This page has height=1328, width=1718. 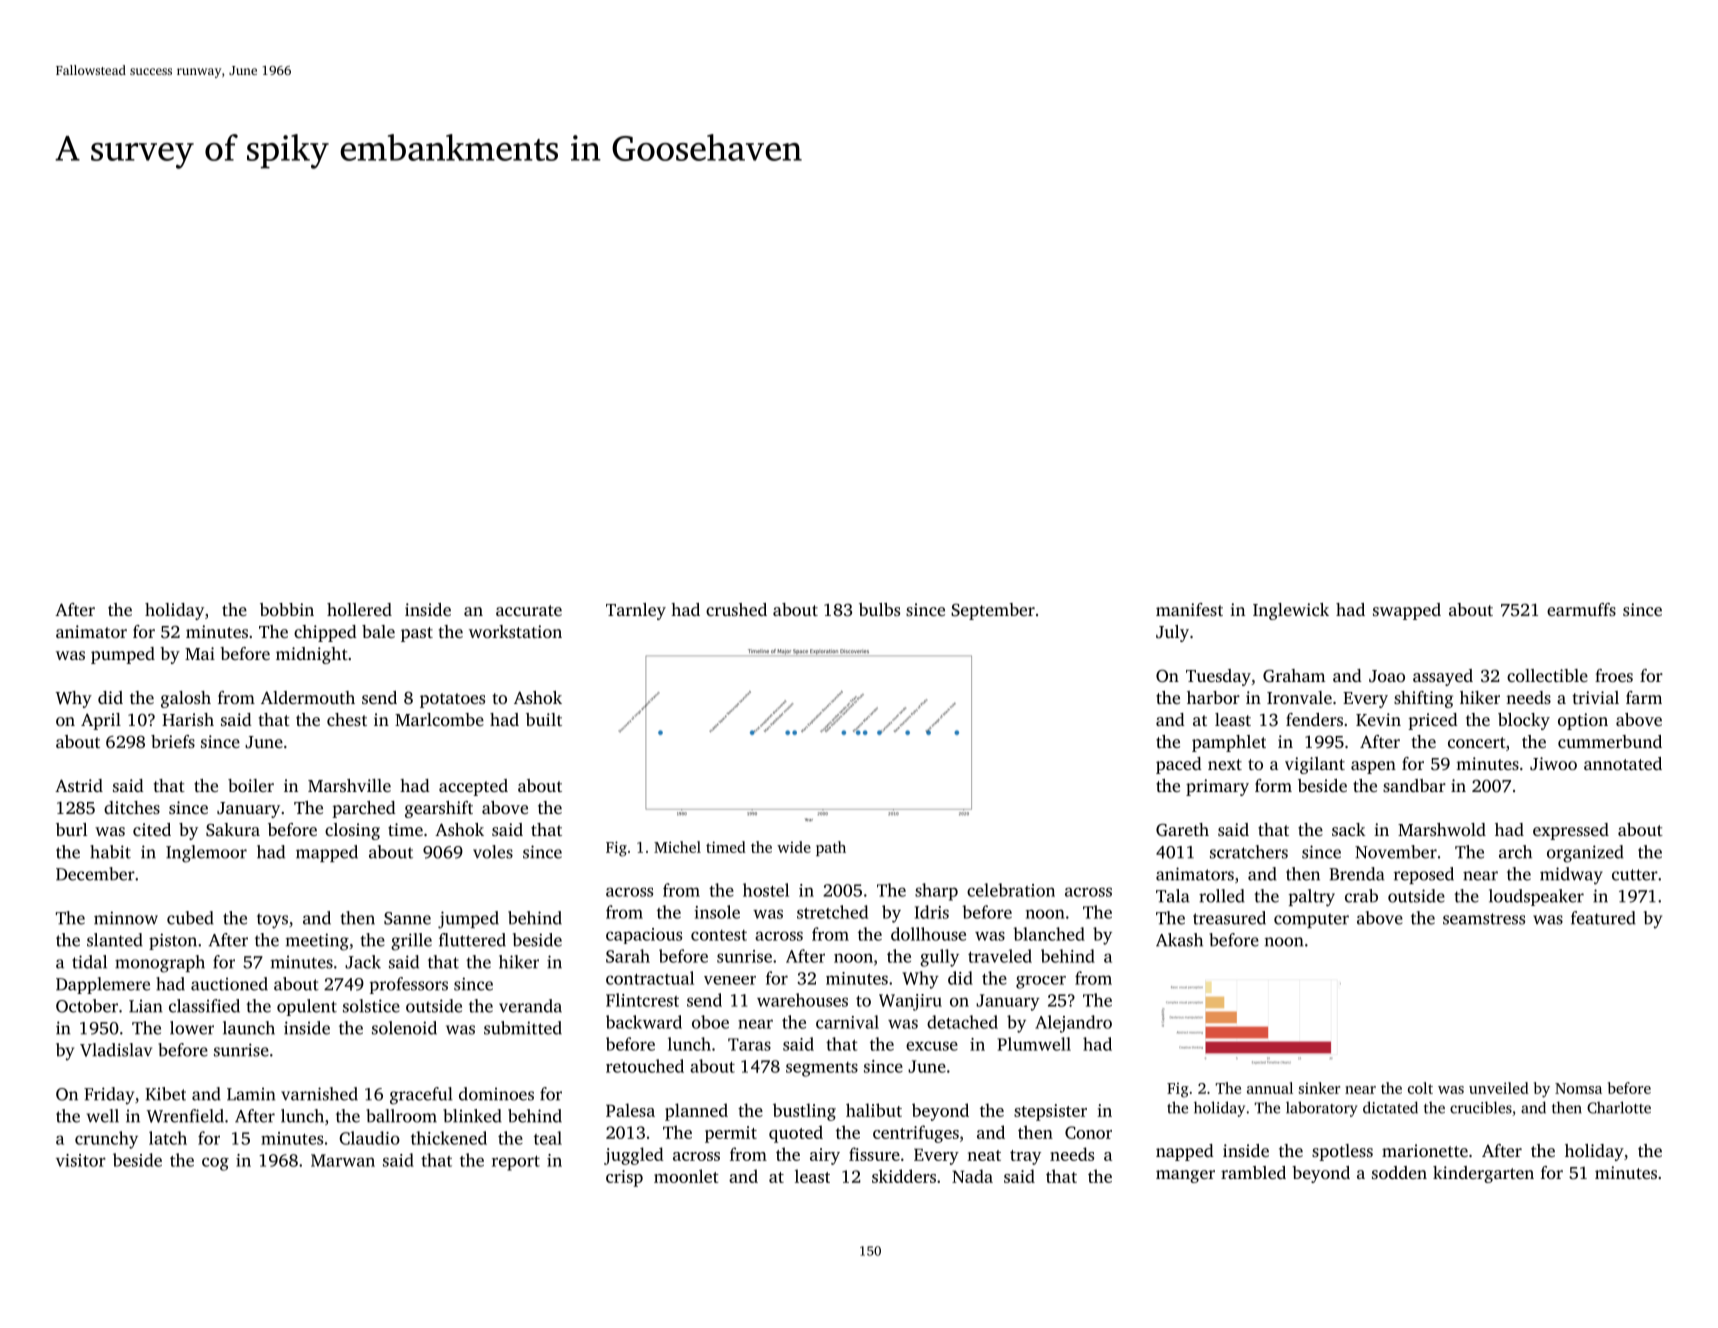 I want to click on blinked, so click(x=472, y=1116).
